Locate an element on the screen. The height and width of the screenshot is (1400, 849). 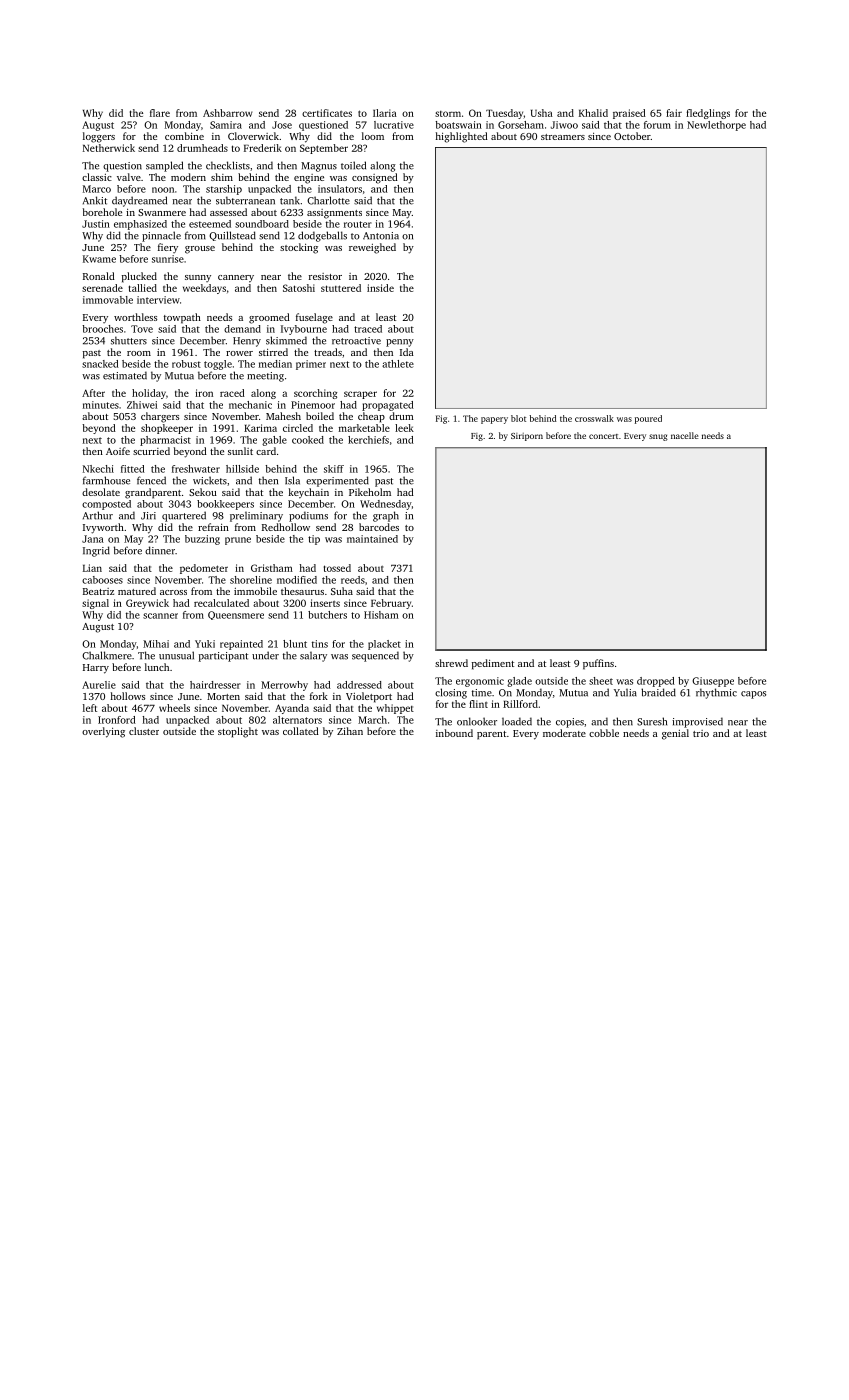
puffins is located at coordinates (598, 664).
